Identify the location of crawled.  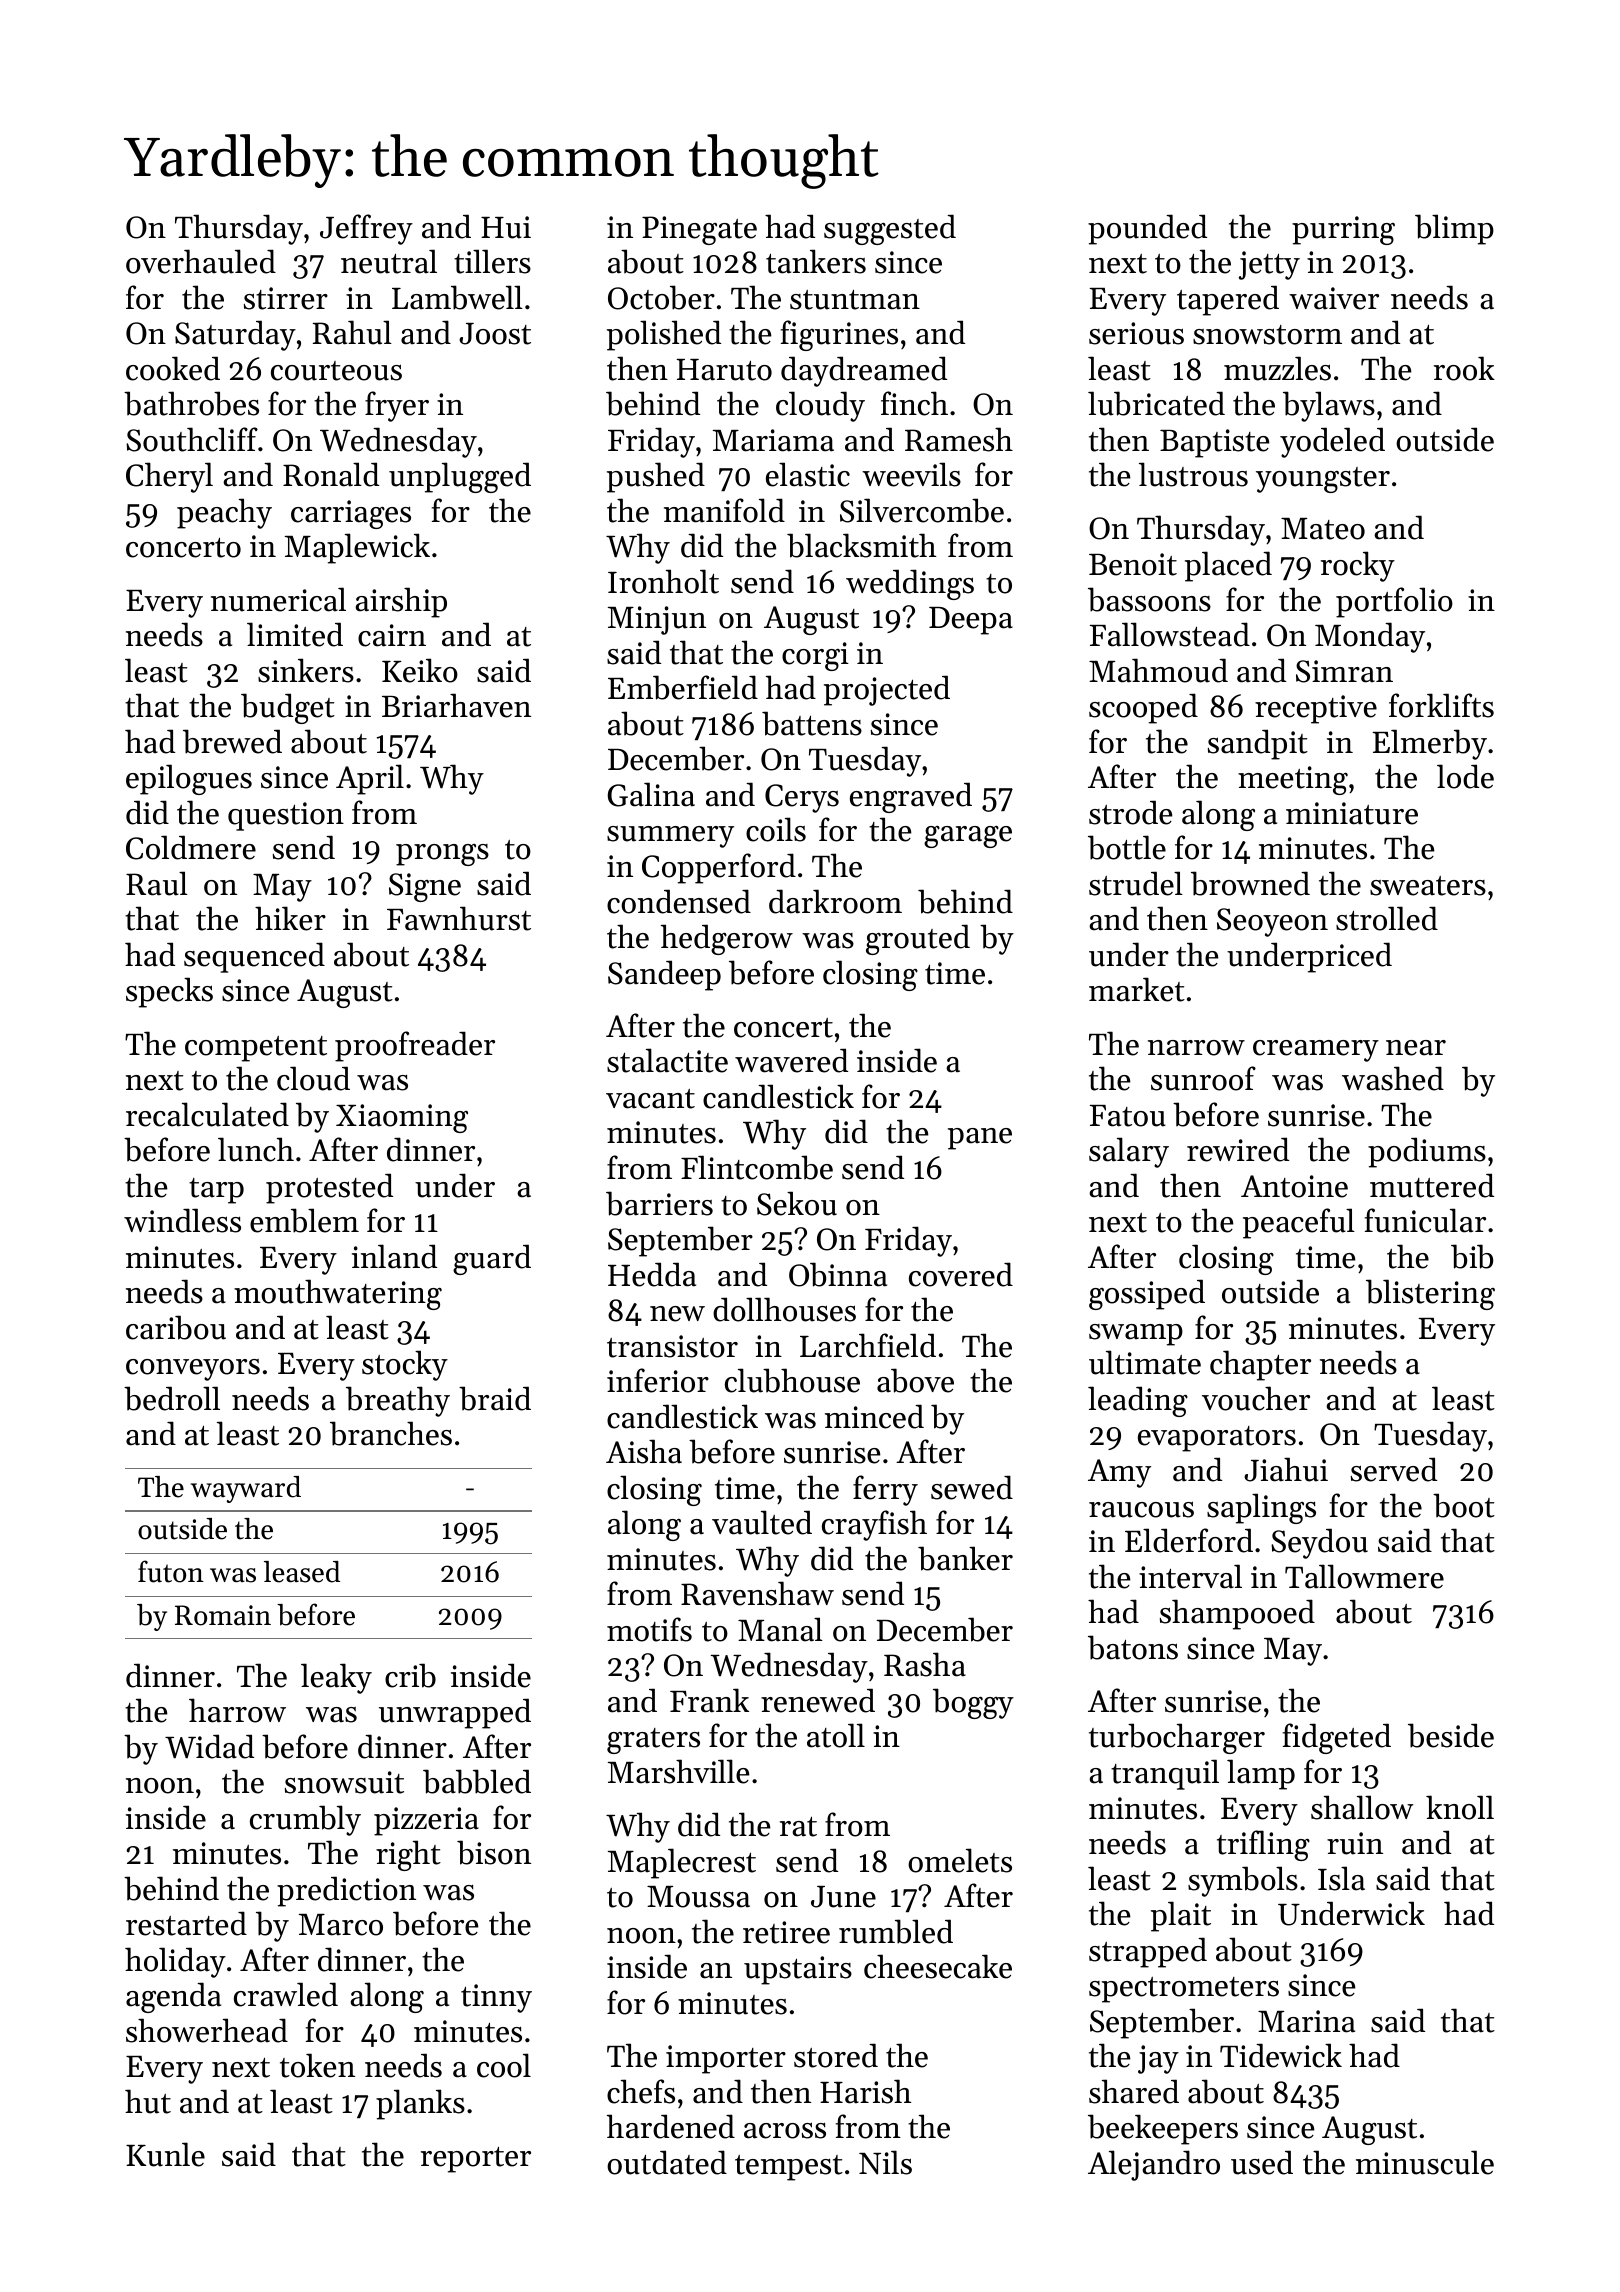
(286, 1994).
